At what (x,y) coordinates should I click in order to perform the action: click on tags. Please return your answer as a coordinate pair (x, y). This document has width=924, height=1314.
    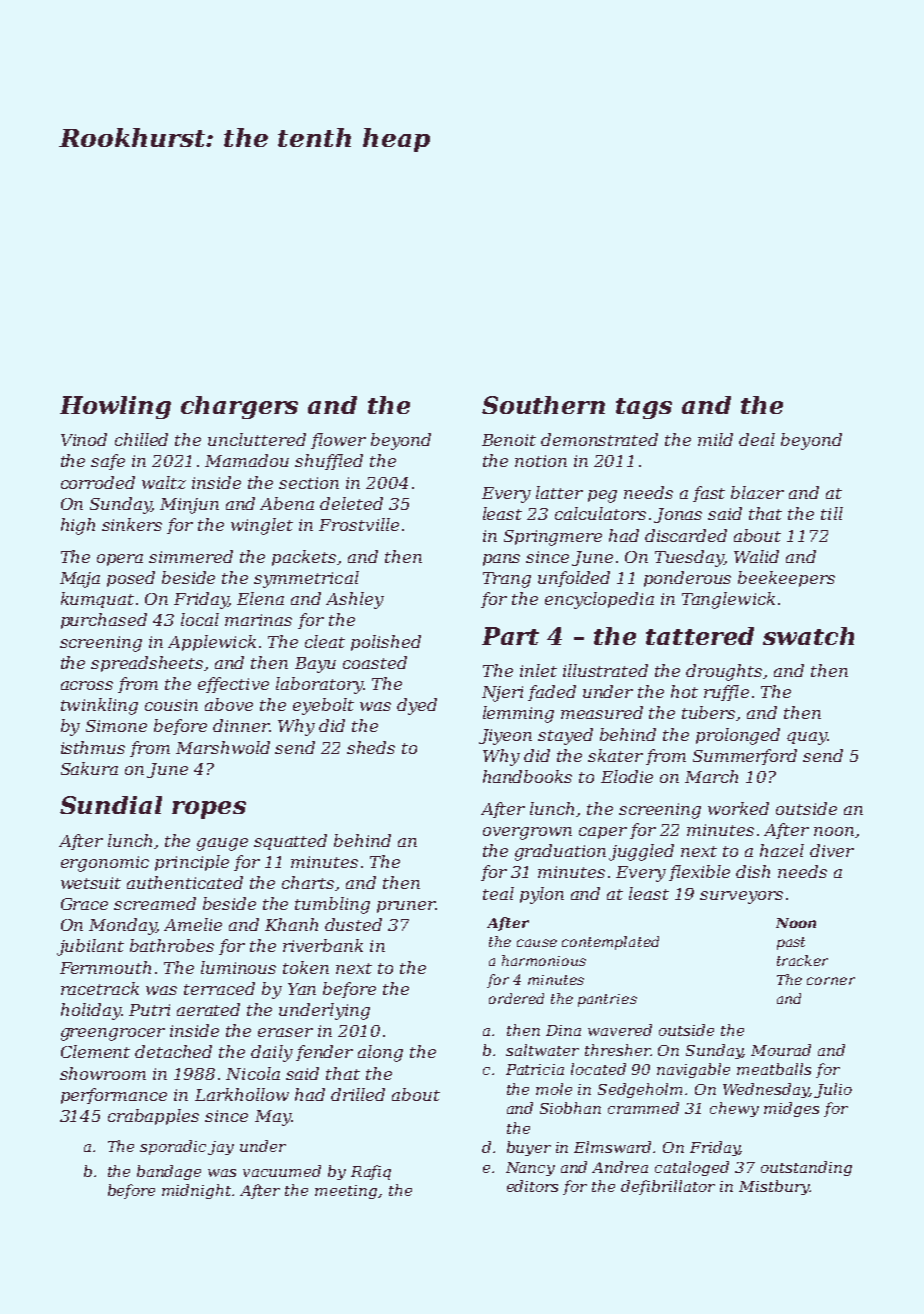
    Looking at the image, I should click on (644, 408).
